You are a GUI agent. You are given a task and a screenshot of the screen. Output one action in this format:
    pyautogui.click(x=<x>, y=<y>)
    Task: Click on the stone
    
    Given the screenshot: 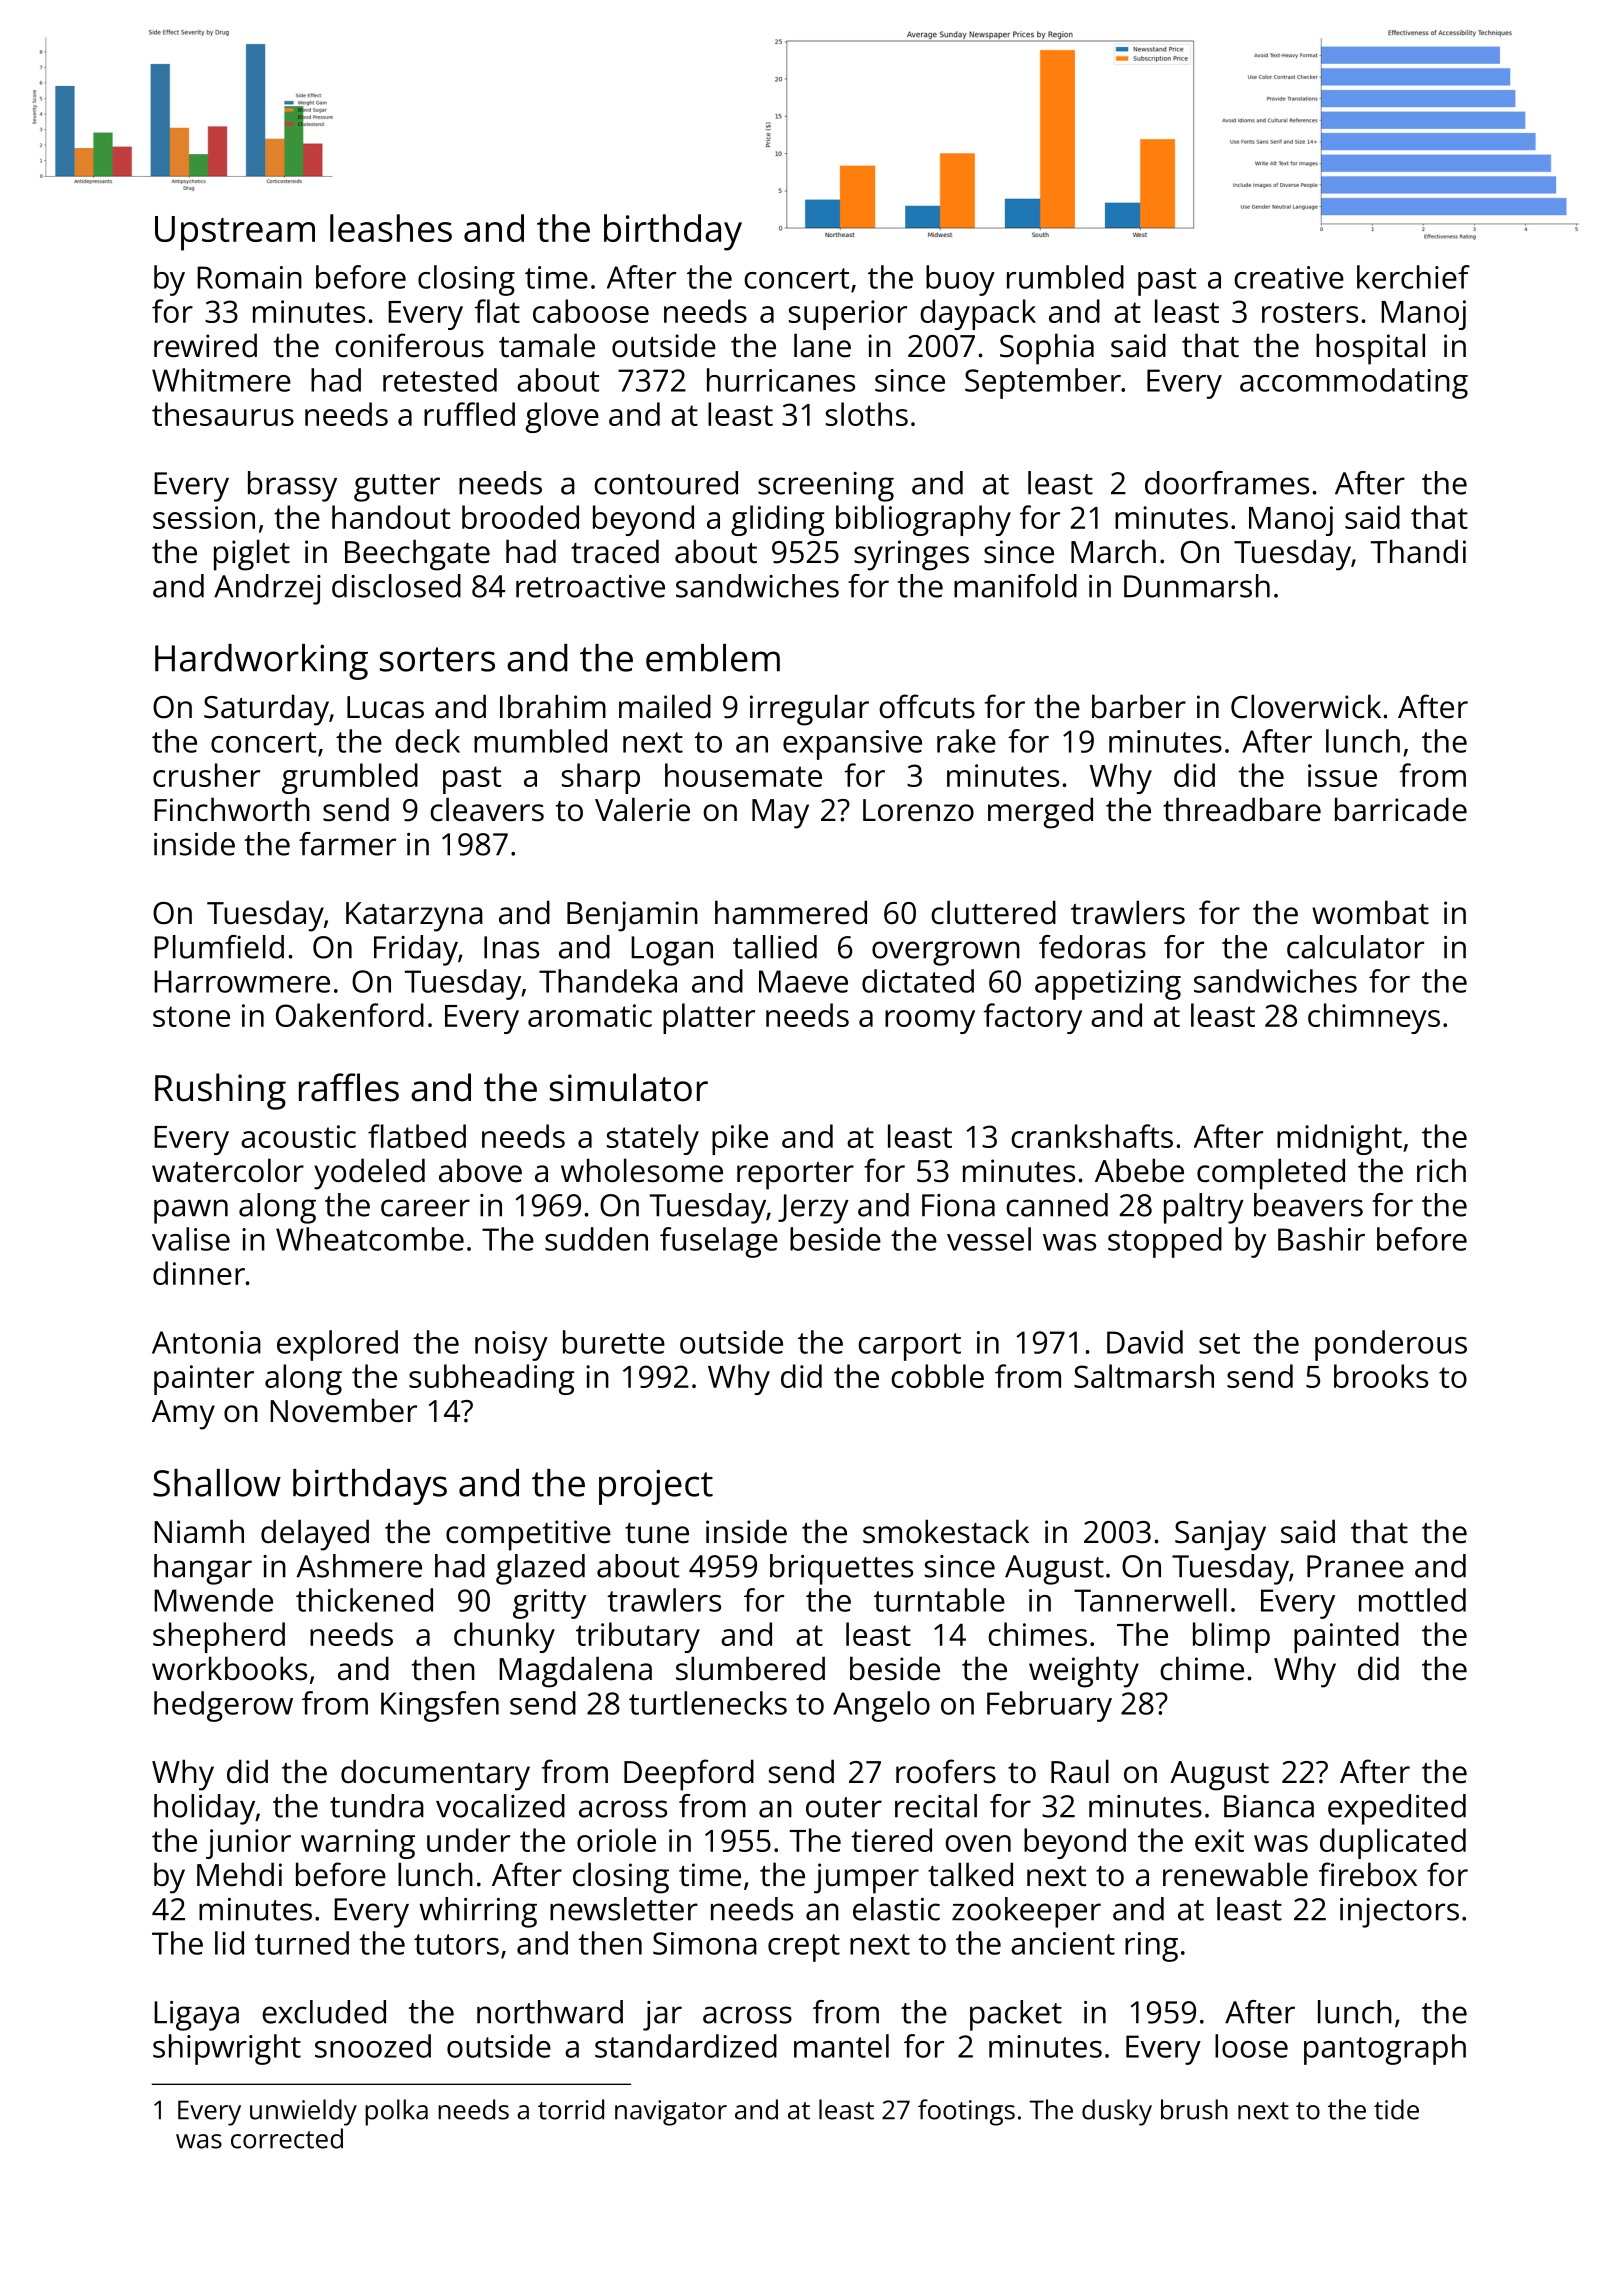 What is the action you would take?
    pyautogui.click(x=191, y=1016)
